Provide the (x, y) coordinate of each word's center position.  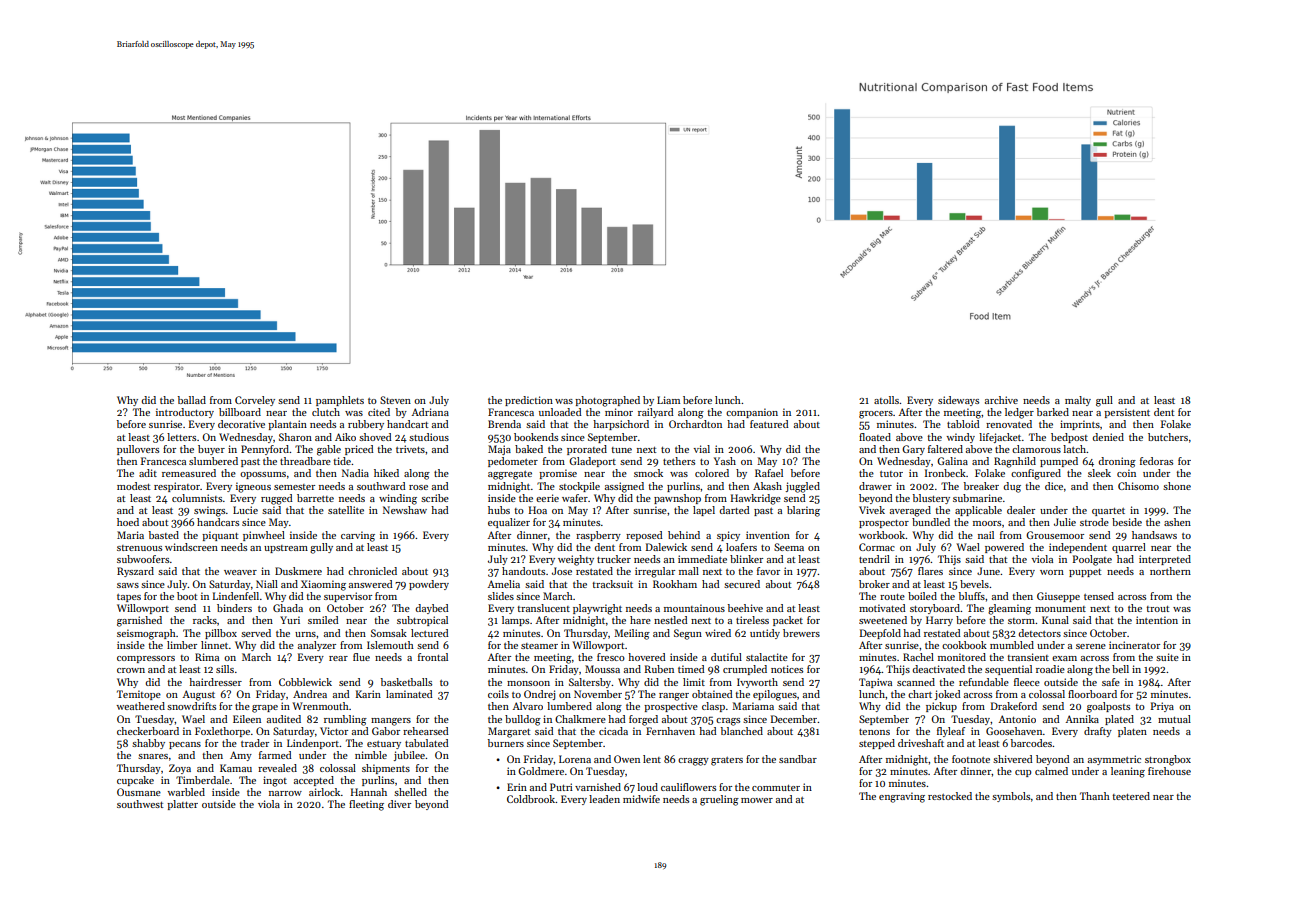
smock (648, 473)
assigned (624, 487)
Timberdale (203, 780)
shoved (375, 437)
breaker (981, 486)
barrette (315, 498)
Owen (627, 759)
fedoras (1156, 461)
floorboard (1092, 694)
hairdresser (215, 682)
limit (694, 682)
